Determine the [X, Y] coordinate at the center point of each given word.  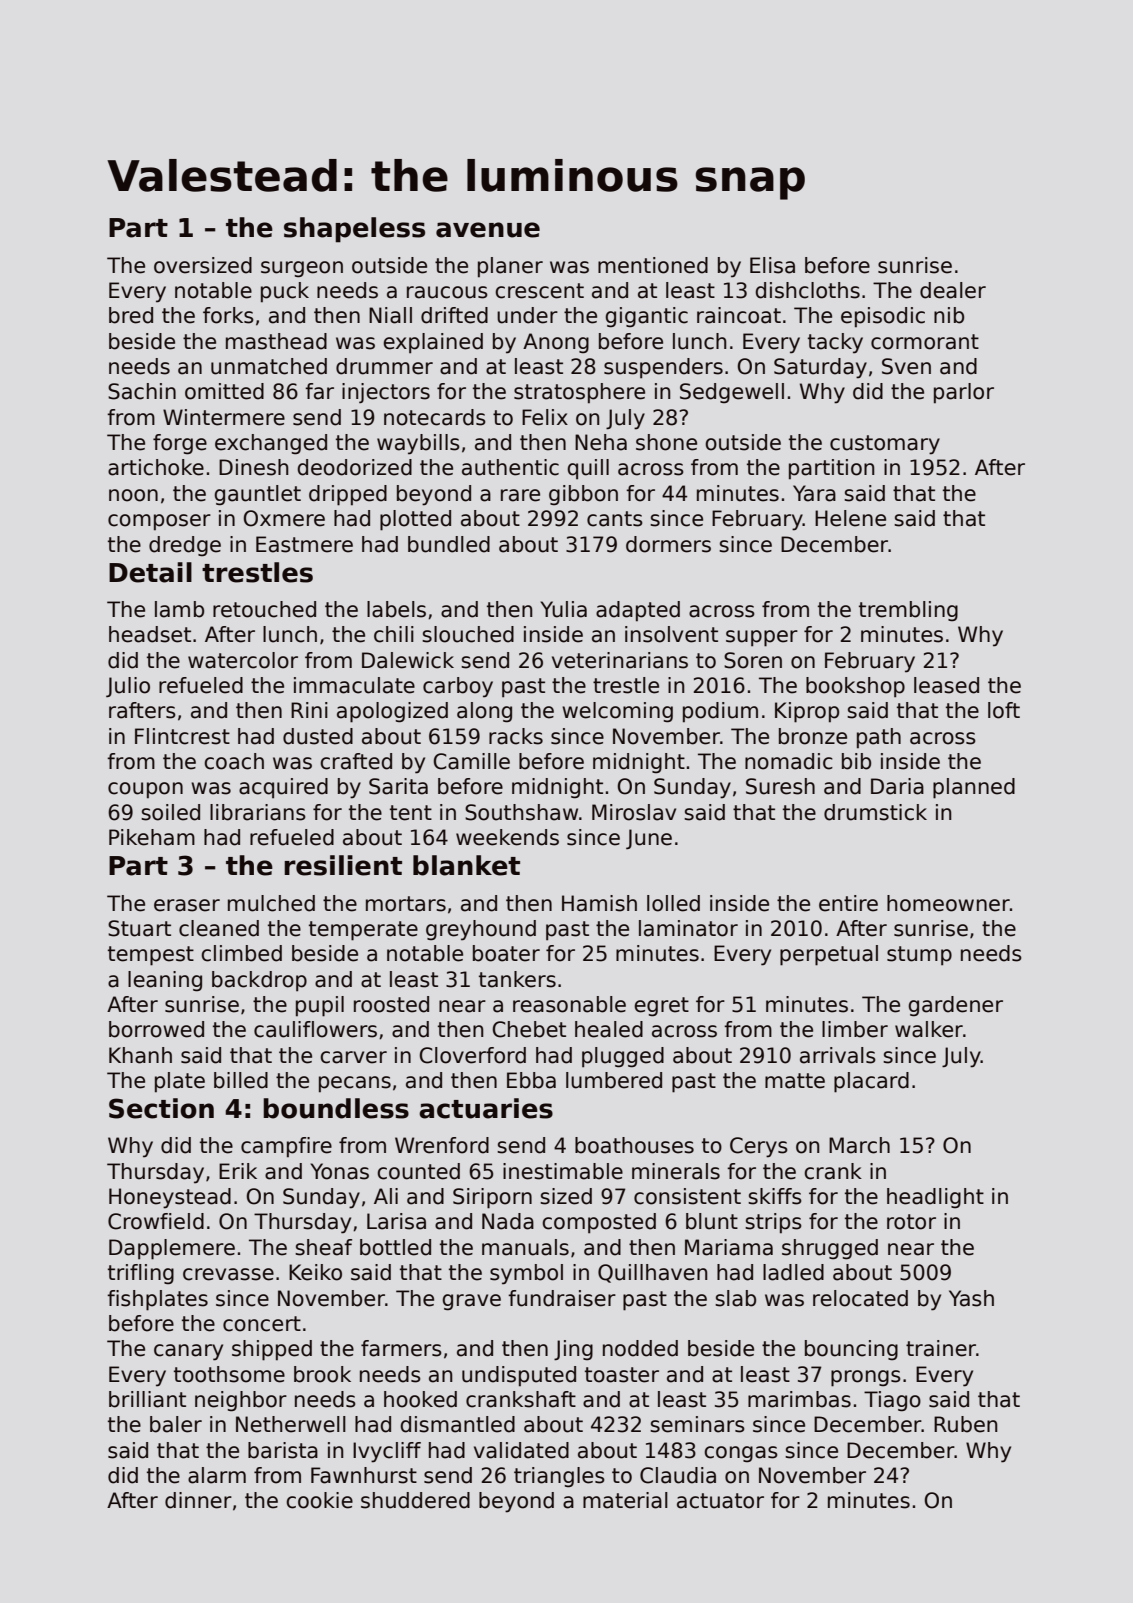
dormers [668, 544]
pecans [355, 1084]
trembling [908, 611]
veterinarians [620, 660]
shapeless [354, 230]
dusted [318, 736]
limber [855, 1029]
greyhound [481, 930]
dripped [348, 495]
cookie [319, 1500]
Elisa [772, 265]
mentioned [653, 265]
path [879, 738]
